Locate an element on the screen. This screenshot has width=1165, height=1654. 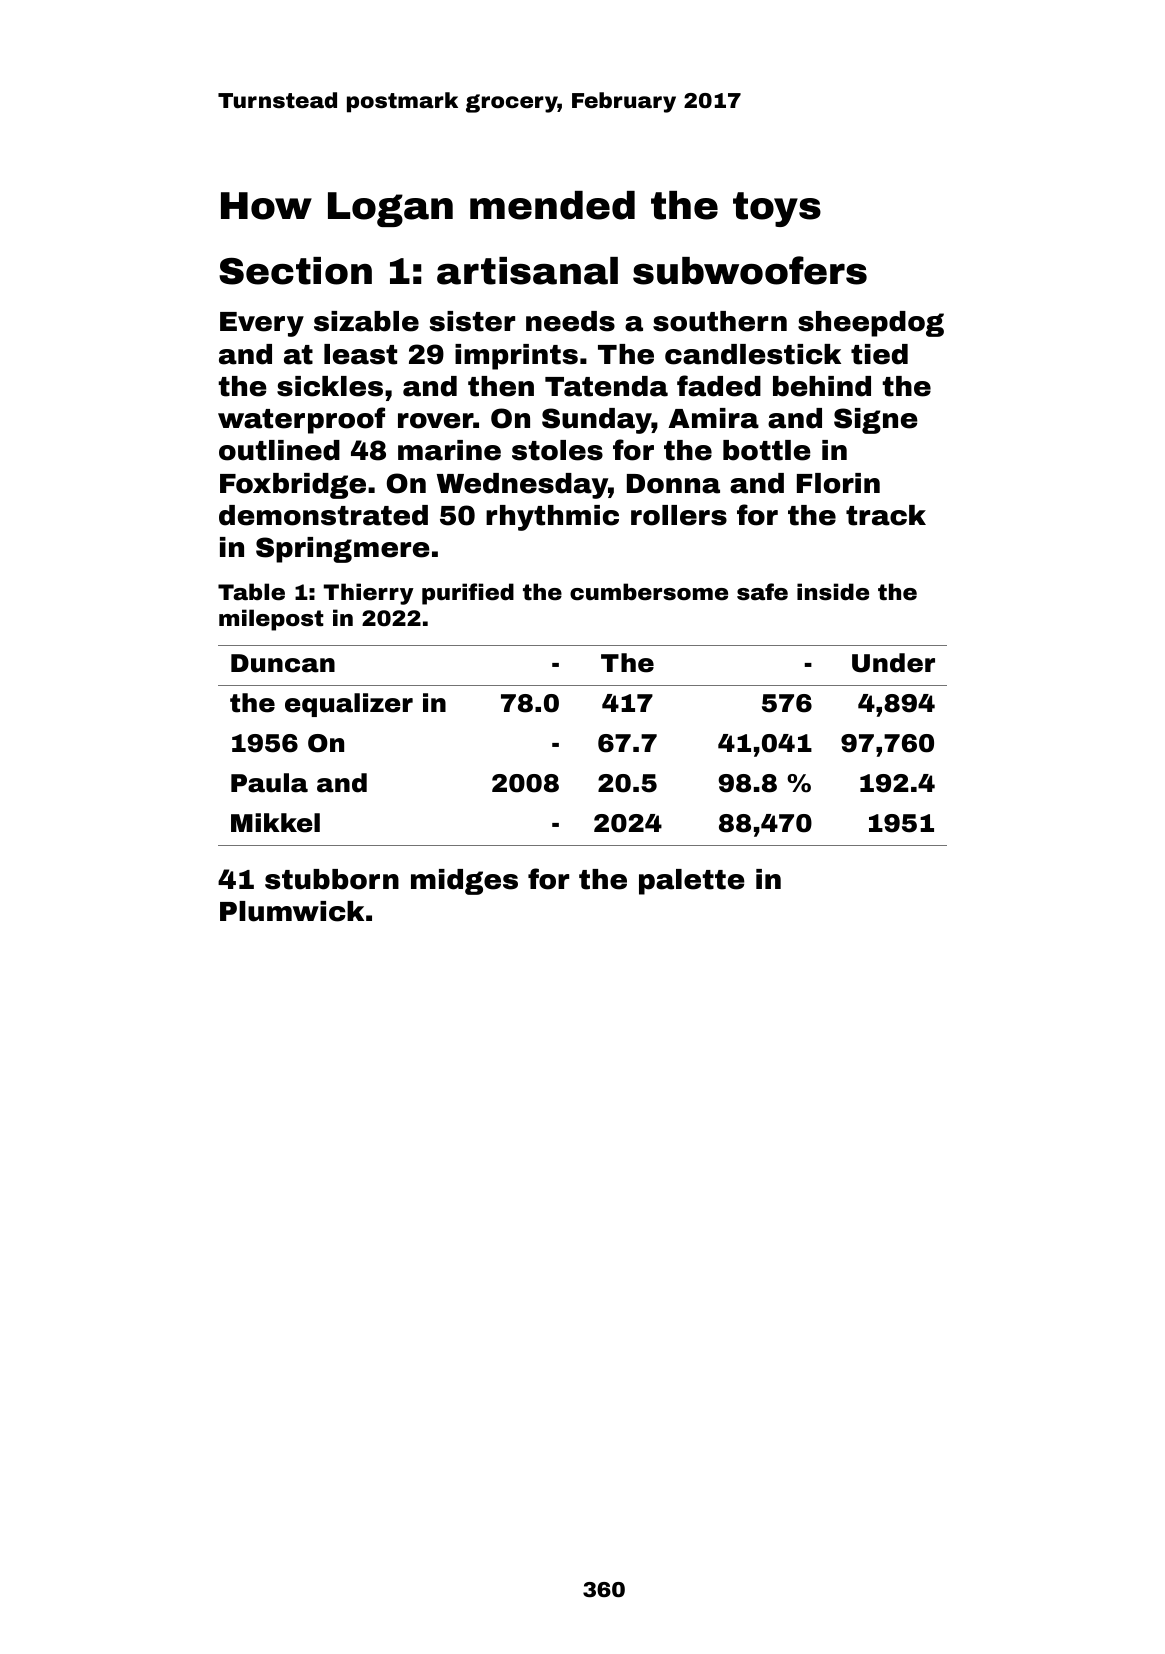
Section is located at coordinates (295, 271).
